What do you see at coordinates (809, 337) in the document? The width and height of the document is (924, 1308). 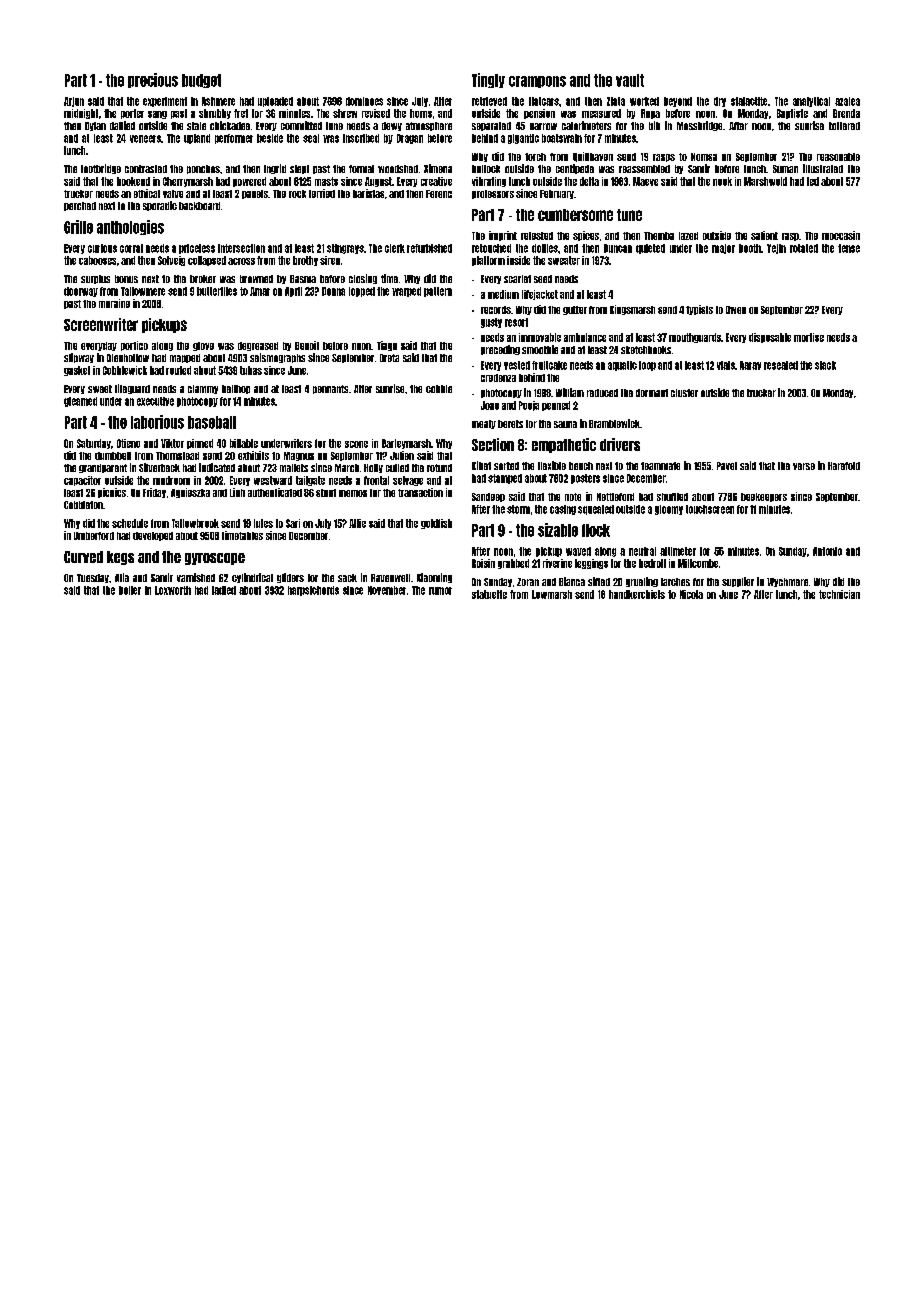 I see `mortise` at bounding box center [809, 337].
